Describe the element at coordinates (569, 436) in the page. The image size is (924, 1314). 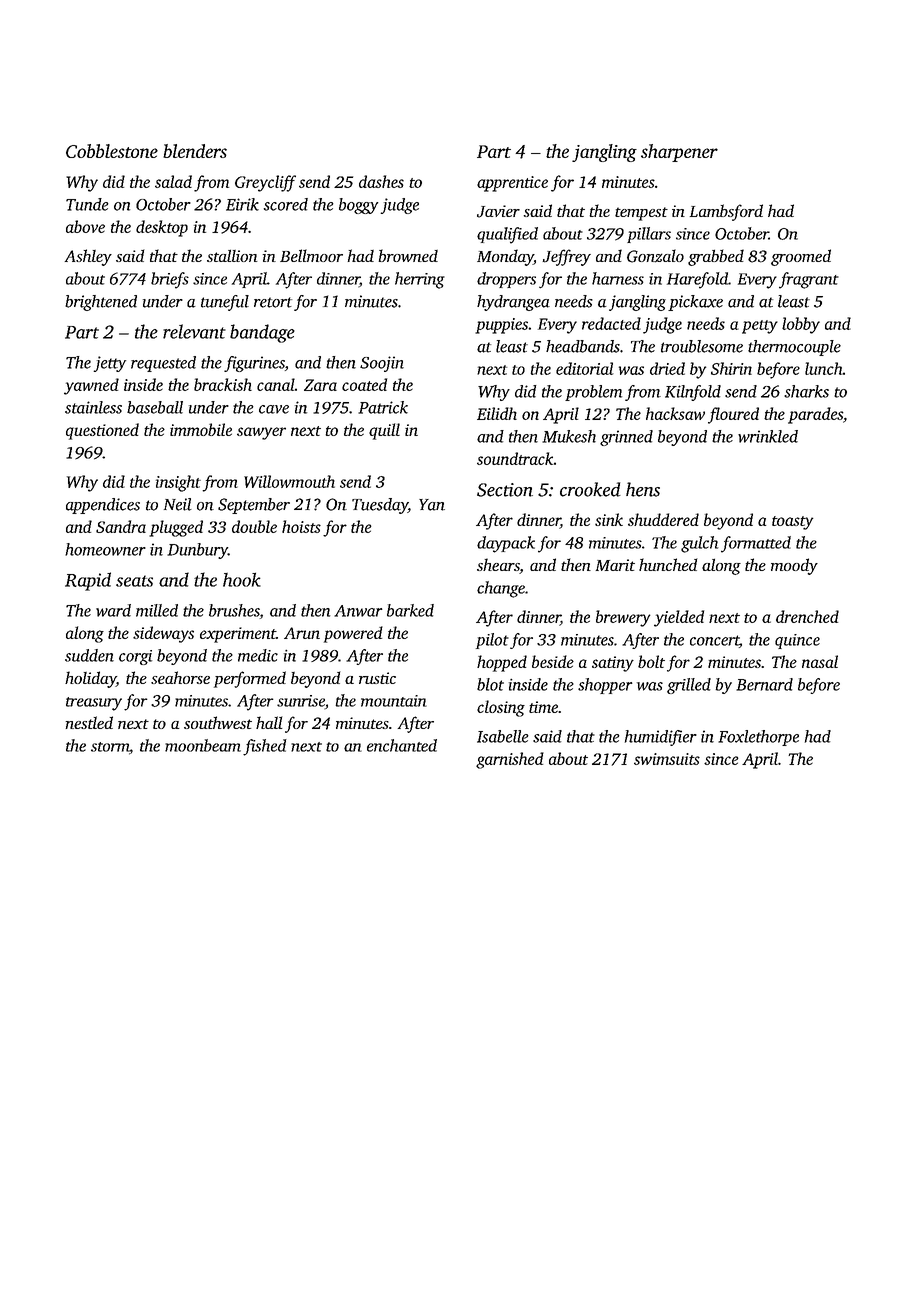
I see `Mukesh` at that location.
